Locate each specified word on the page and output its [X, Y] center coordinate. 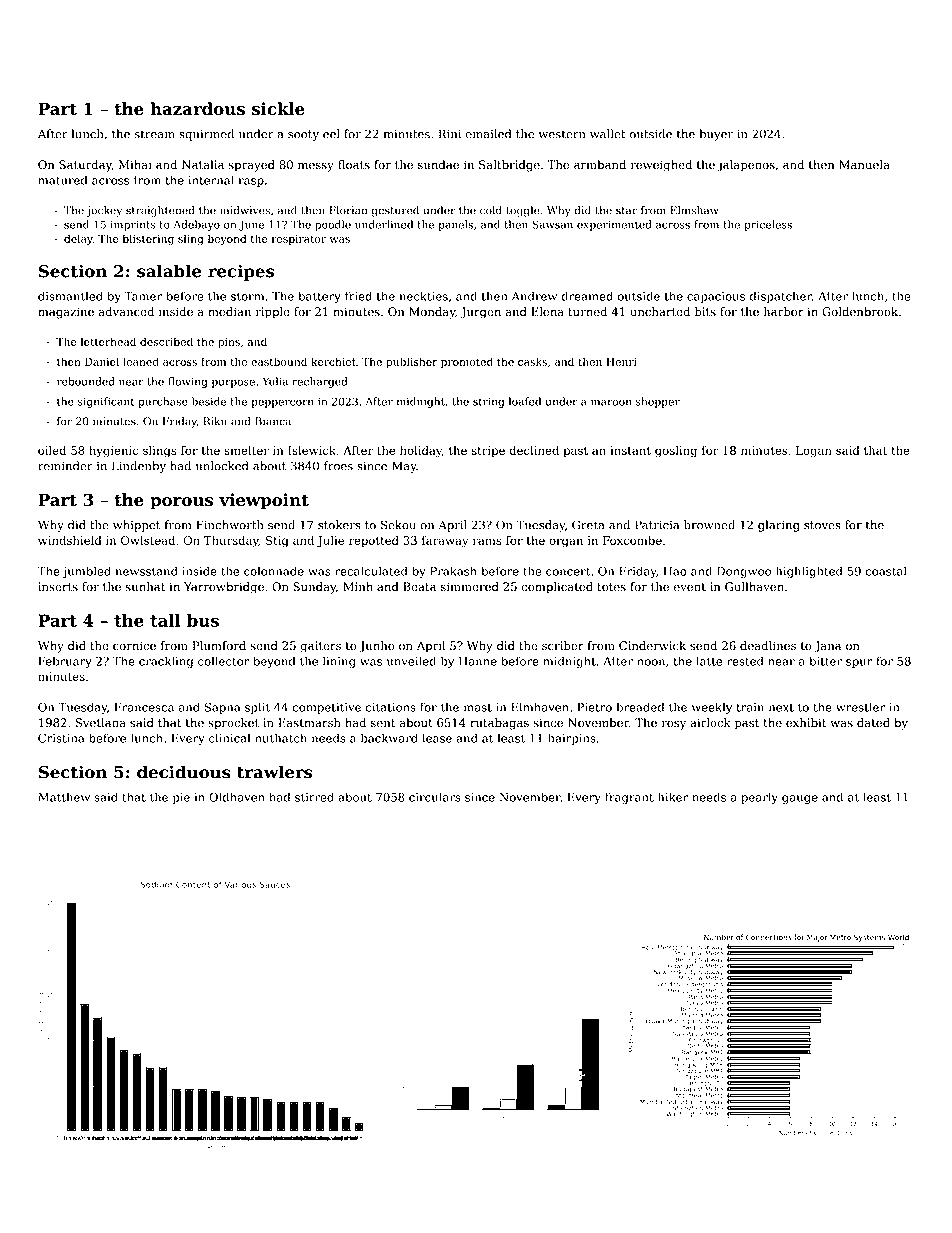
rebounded [86, 381]
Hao [675, 571]
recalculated [371, 571]
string [488, 402]
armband [600, 165]
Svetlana [101, 723]
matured [62, 180]
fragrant [629, 798]
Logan [814, 452]
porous [181, 503]
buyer [716, 135]
